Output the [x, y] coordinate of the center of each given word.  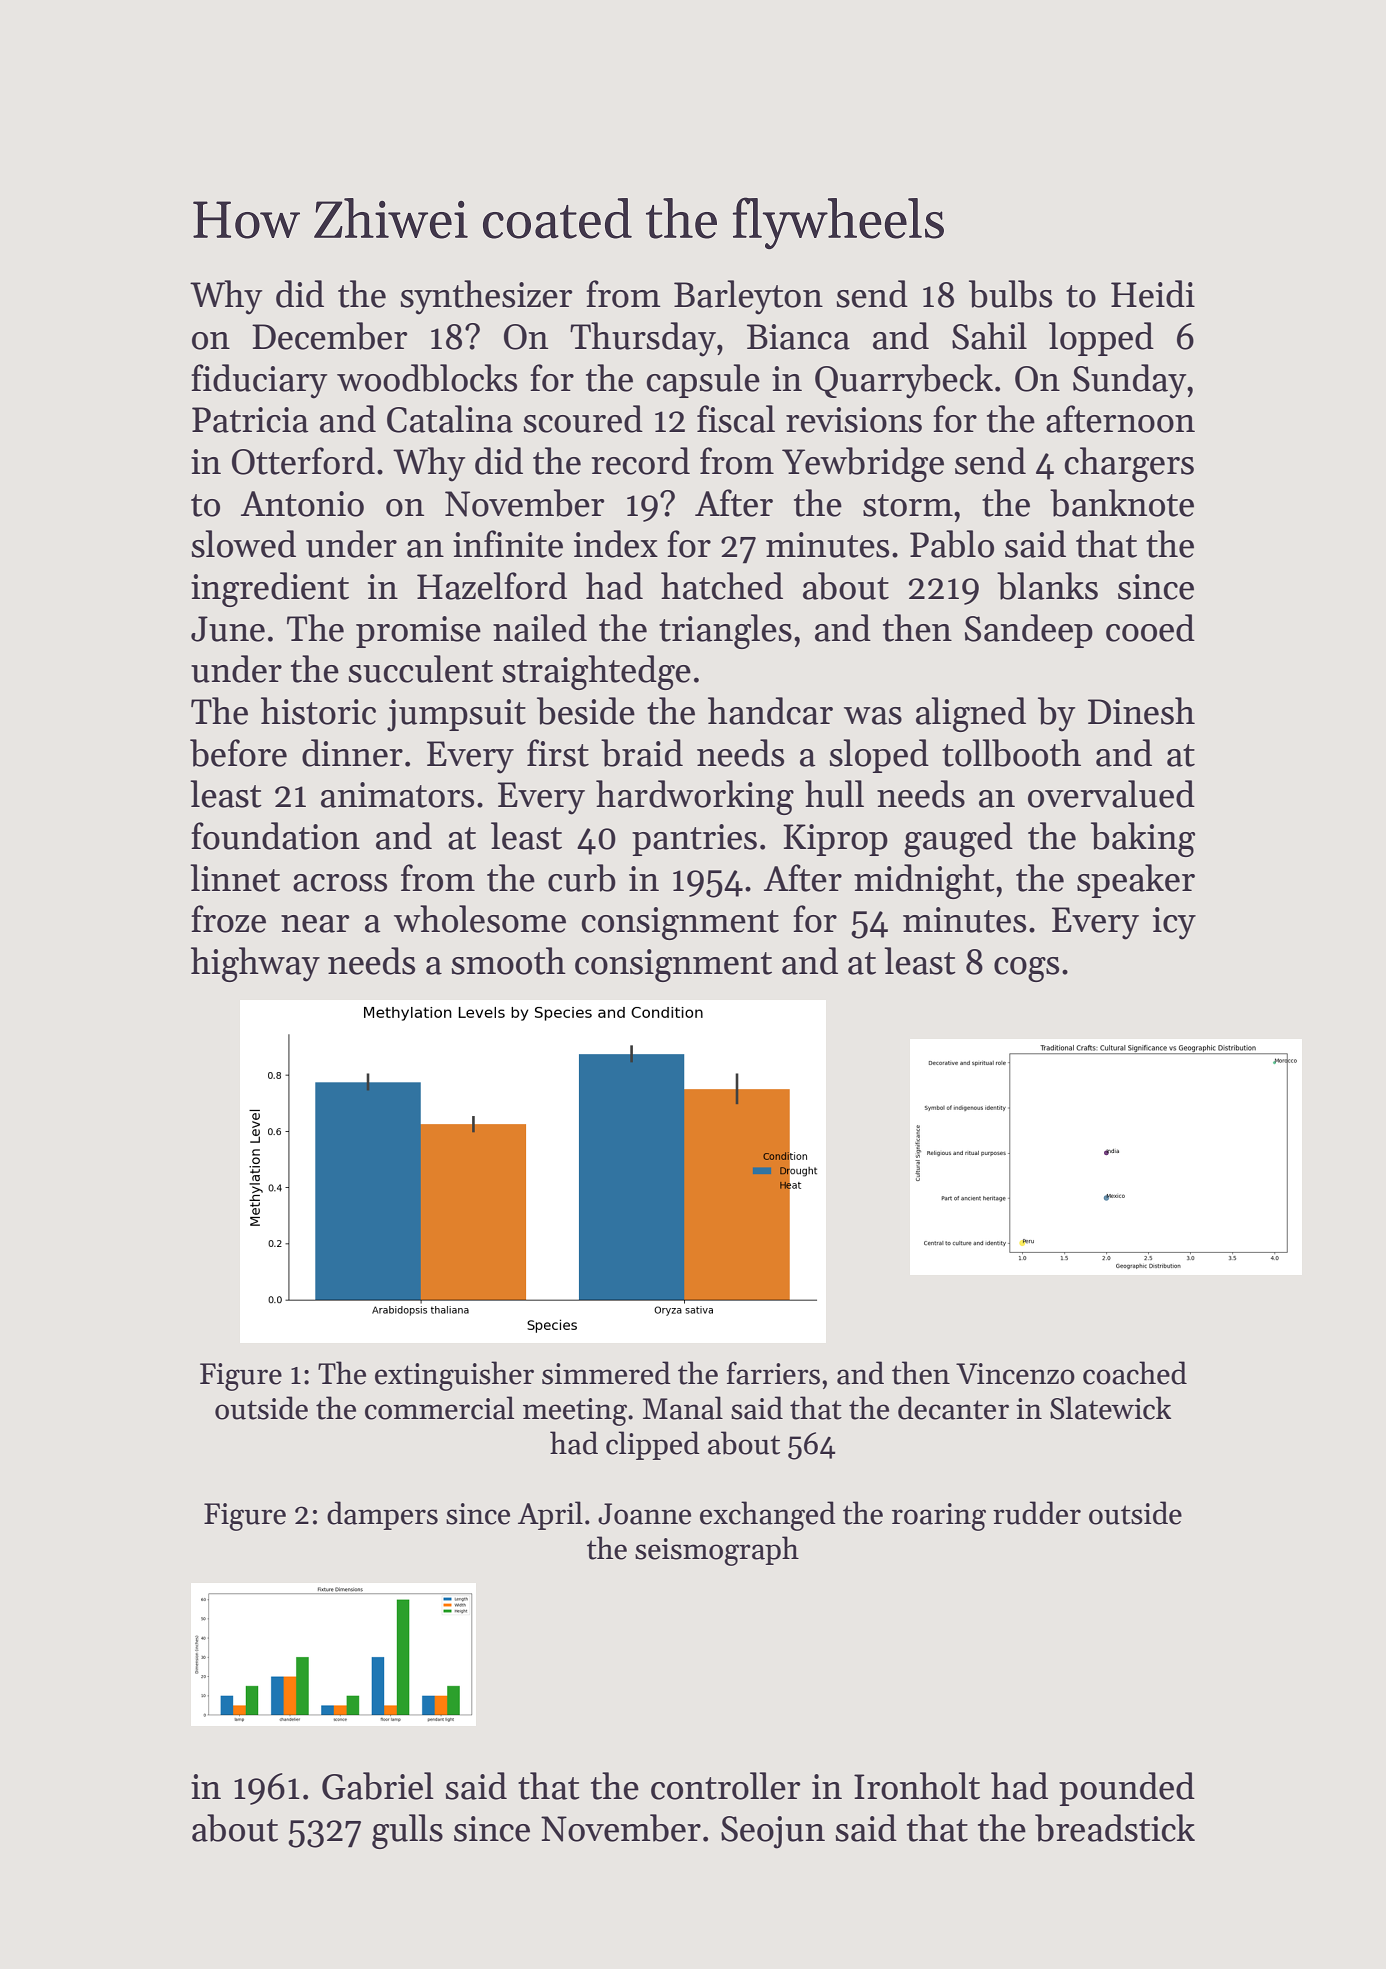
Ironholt [917, 1786]
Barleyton [748, 297]
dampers [382, 1515]
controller [725, 1786]
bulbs [1010, 294]
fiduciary [259, 381]
